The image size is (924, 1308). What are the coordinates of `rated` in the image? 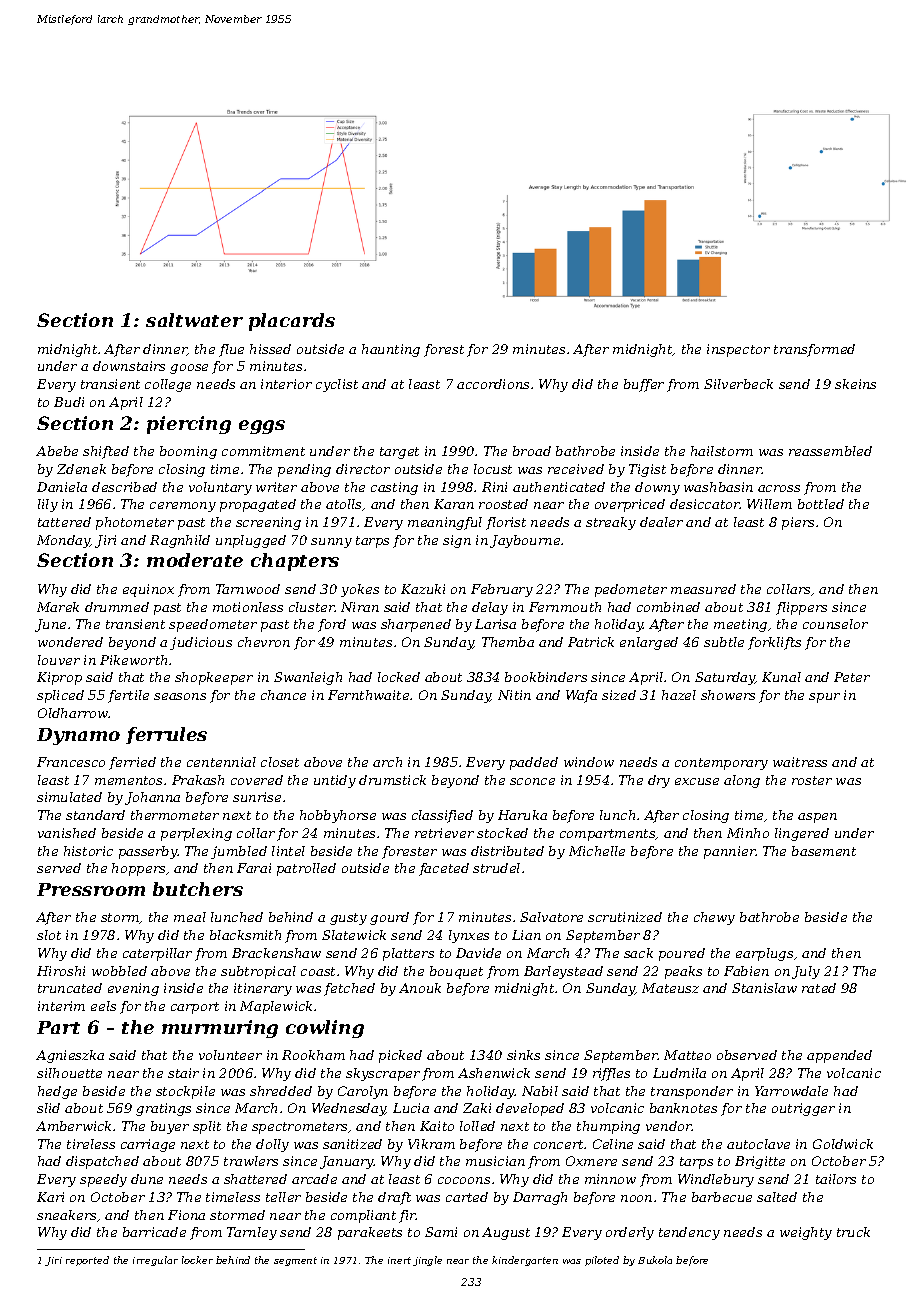 It's located at (819, 988).
